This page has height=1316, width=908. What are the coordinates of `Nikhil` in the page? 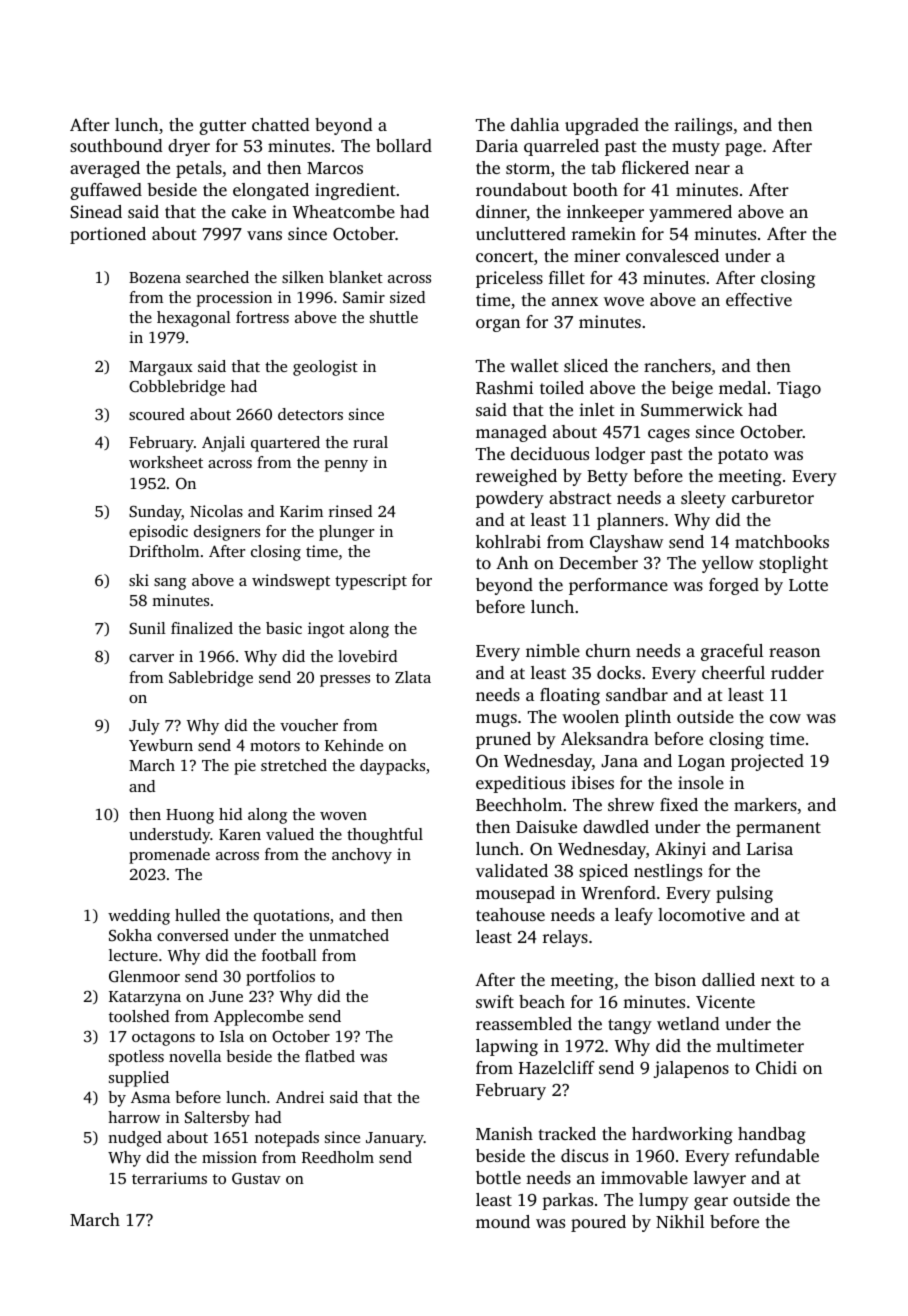 It's located at (680, 1221).
